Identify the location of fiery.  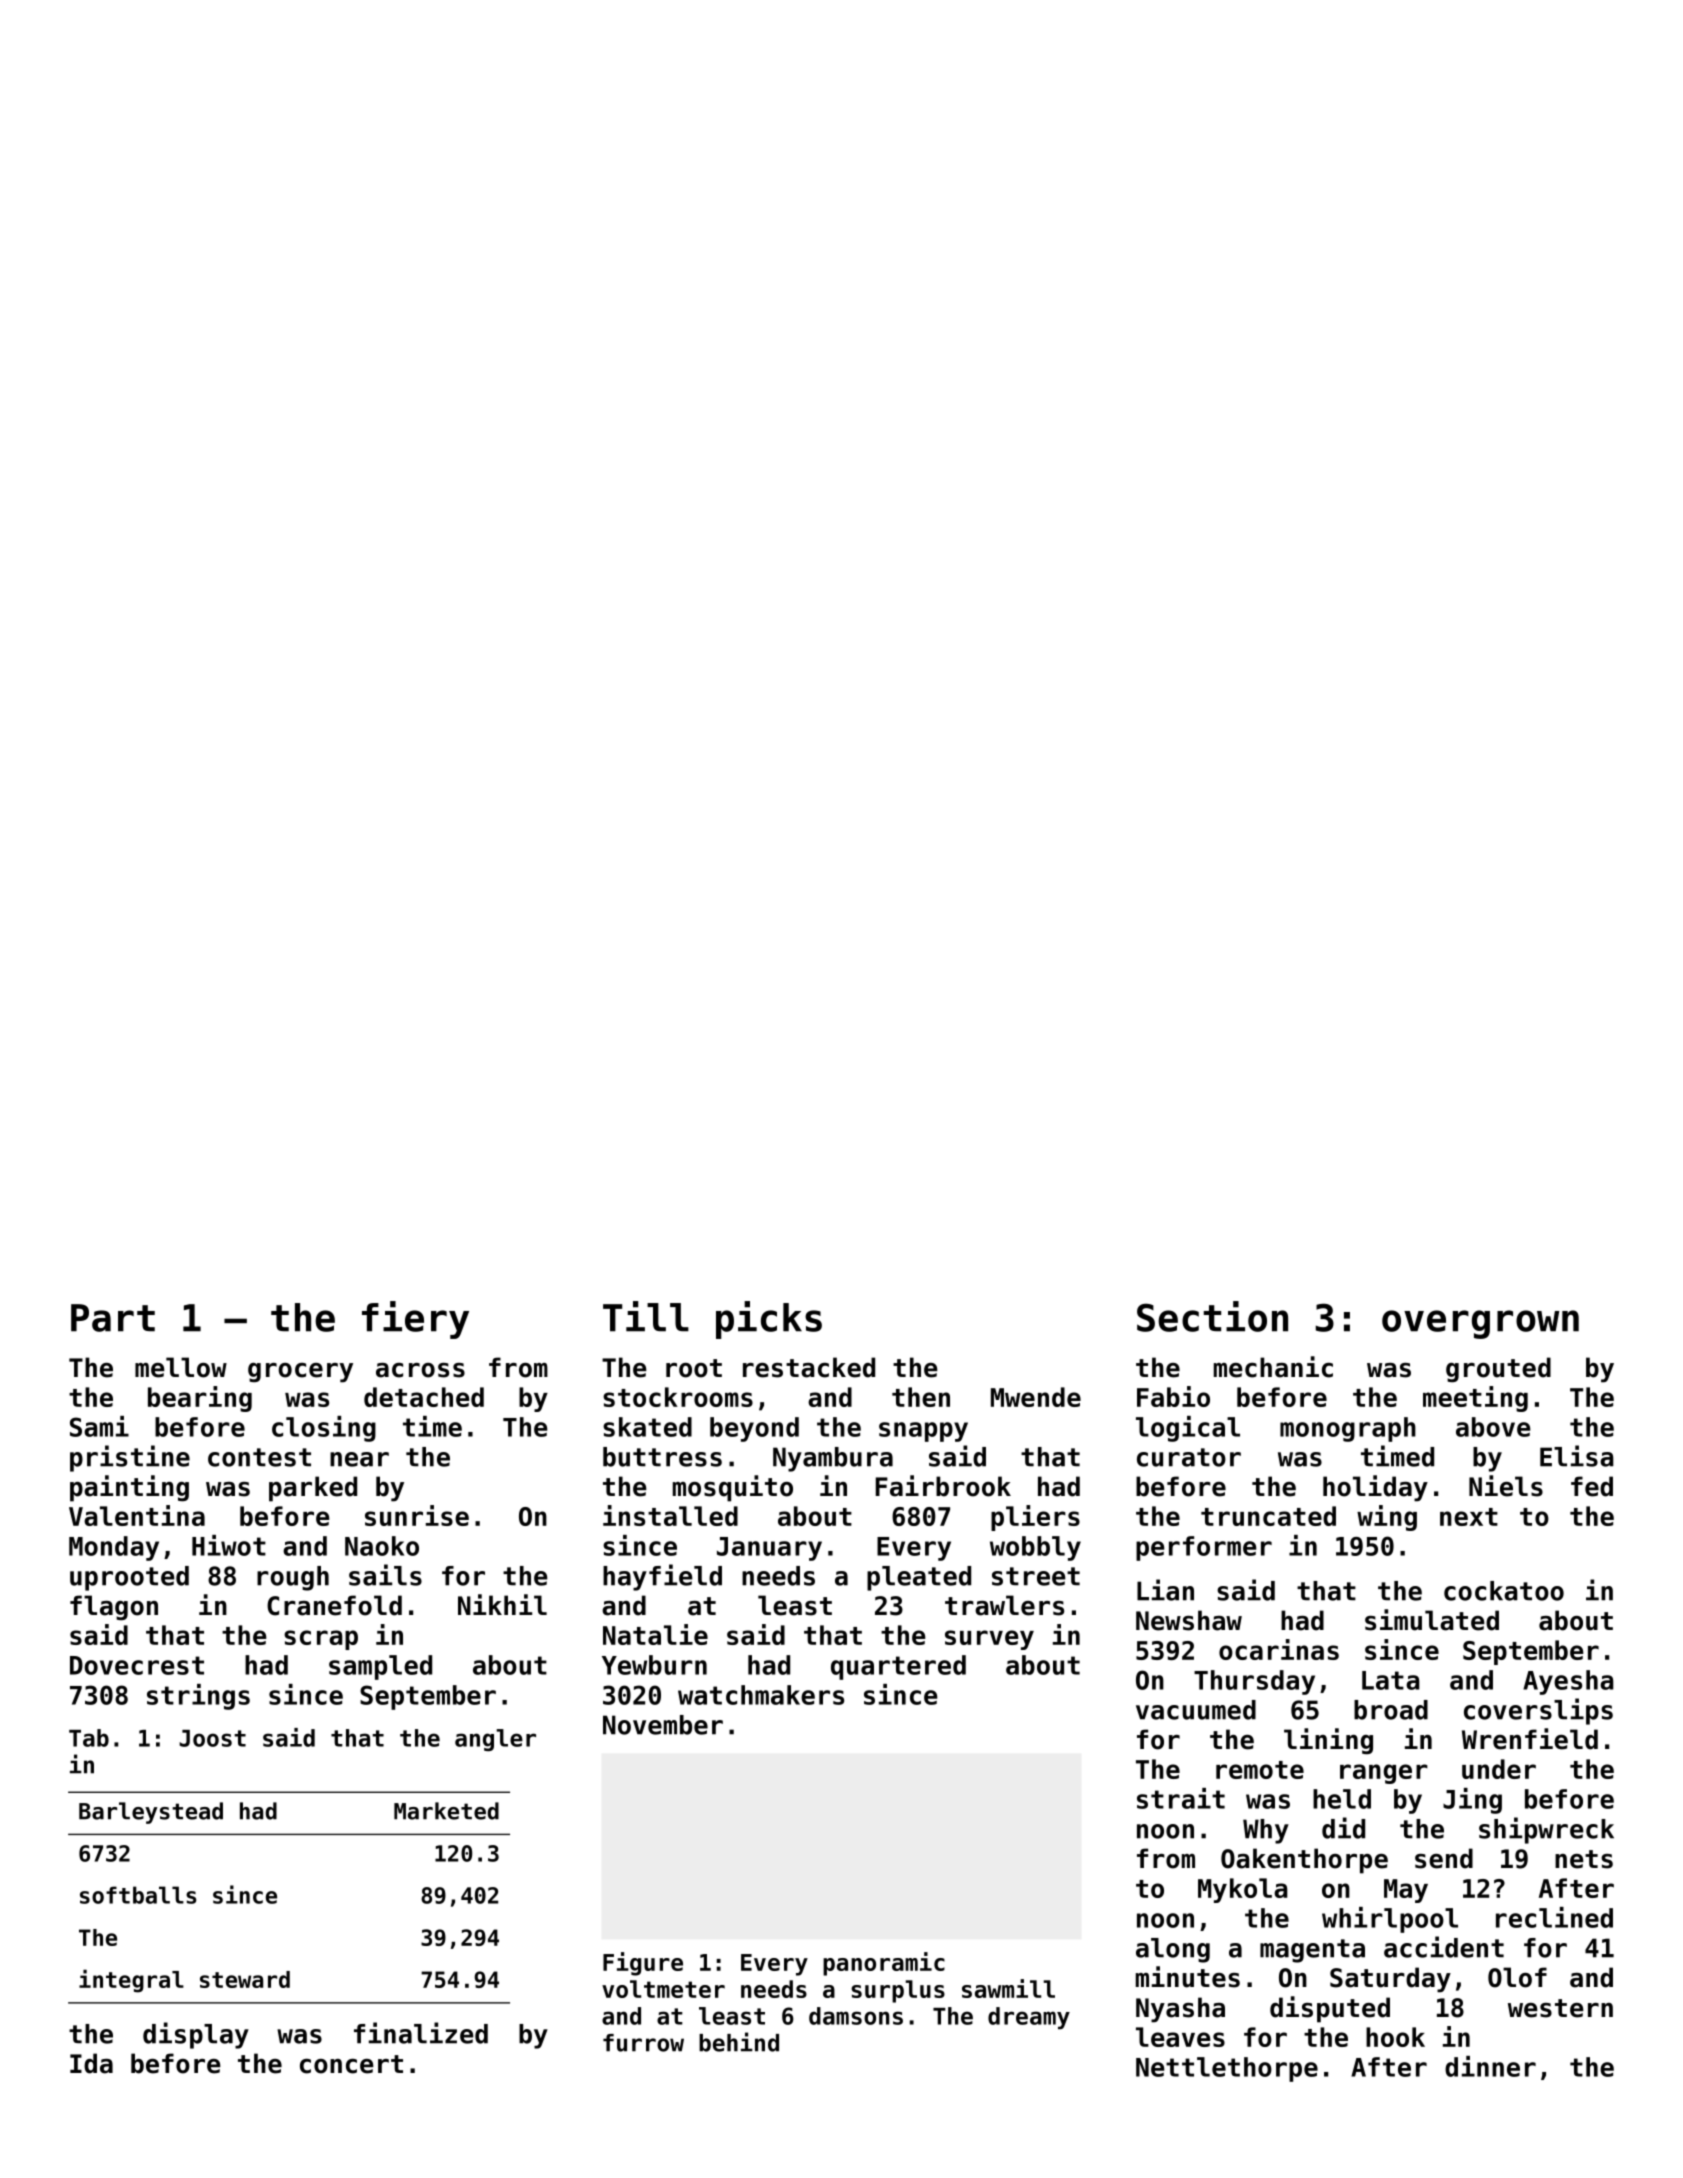
(415, 1320).
